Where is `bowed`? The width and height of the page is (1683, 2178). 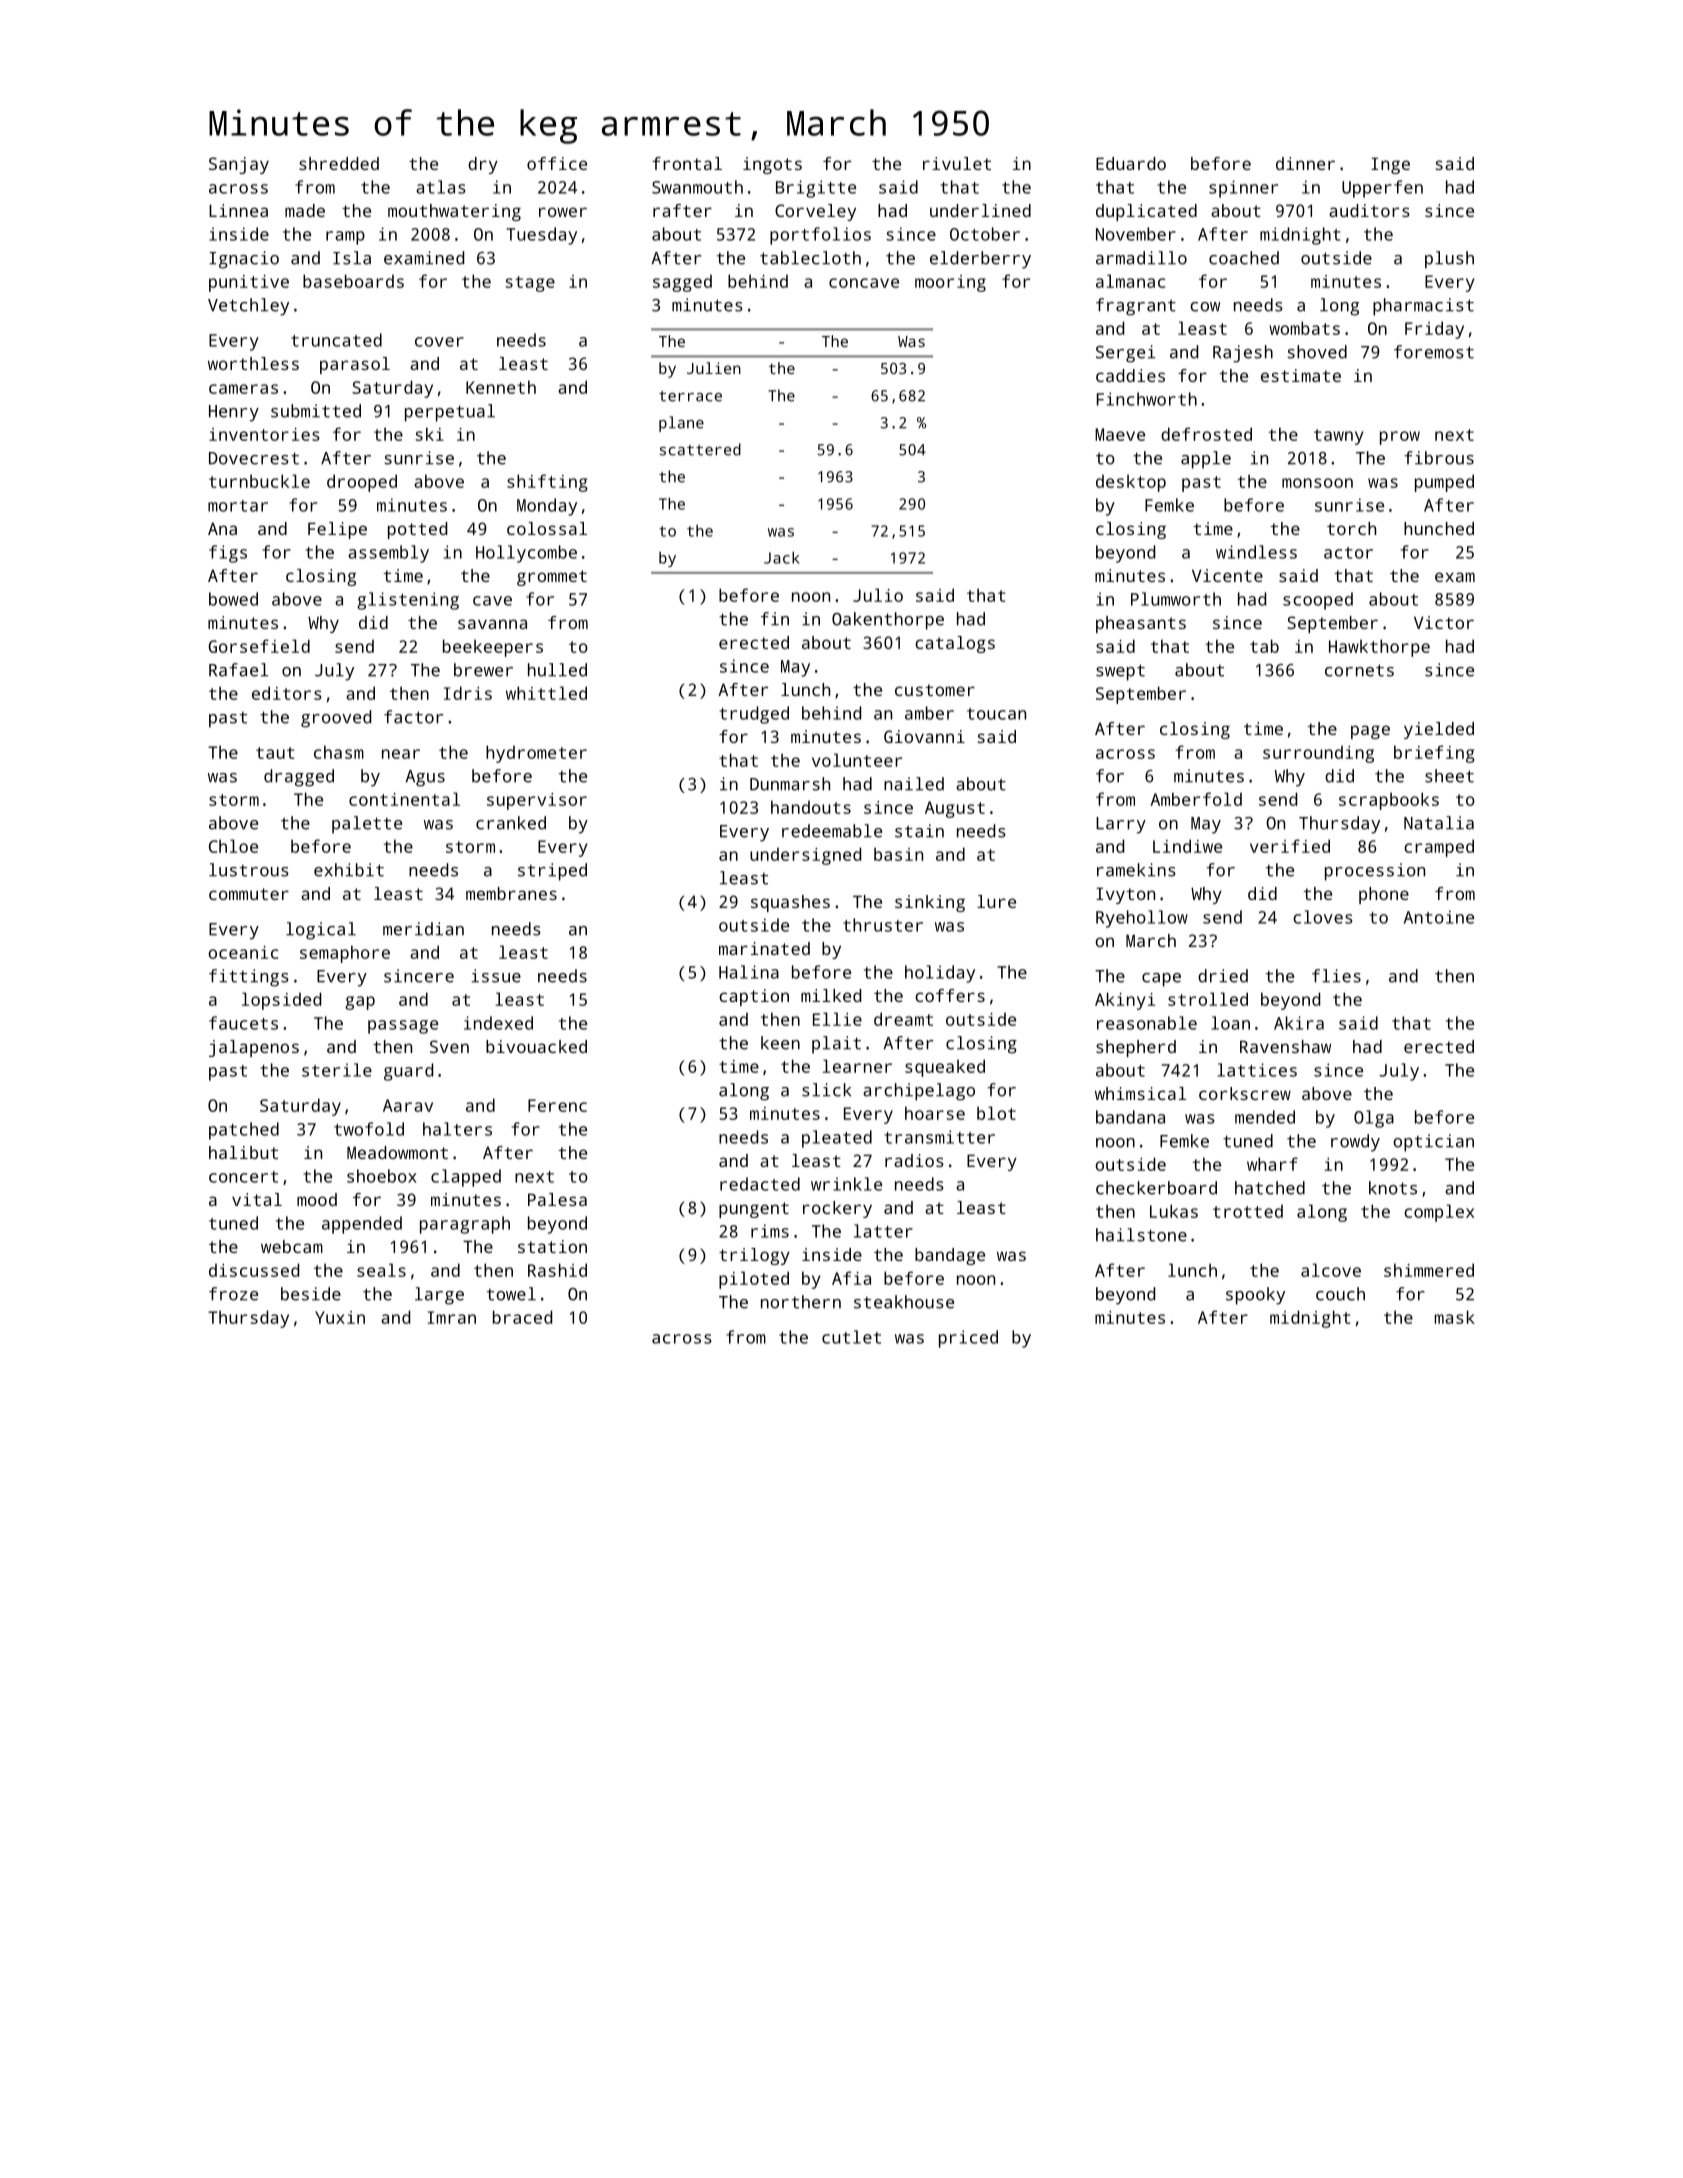
bowed is located at coordinates (233, 599).
